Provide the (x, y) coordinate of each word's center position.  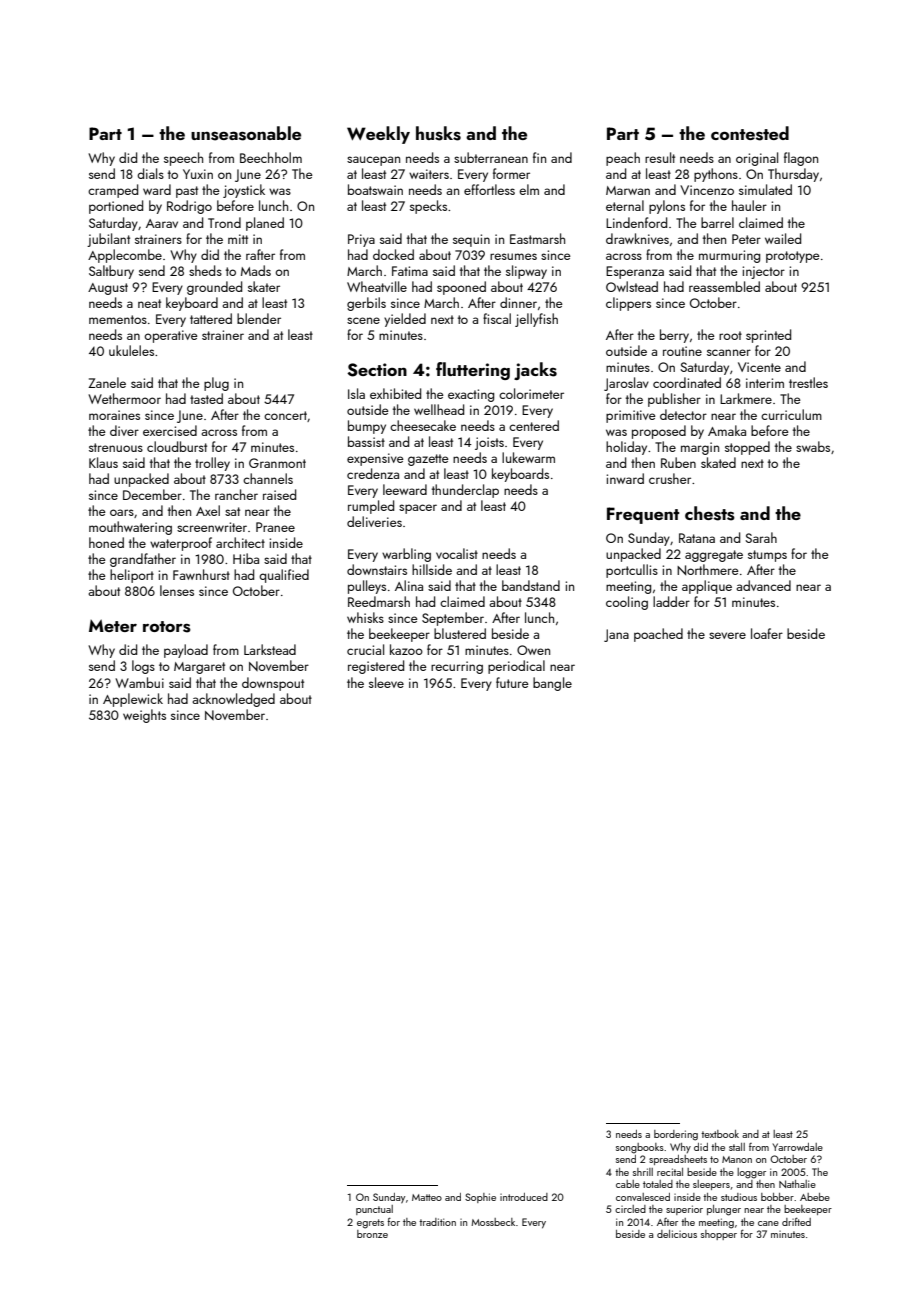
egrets (370, 1224)
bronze (372, 1234)
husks (438, 133)
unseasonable (246, 133)
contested (750, 133)
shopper (719, 1235)
